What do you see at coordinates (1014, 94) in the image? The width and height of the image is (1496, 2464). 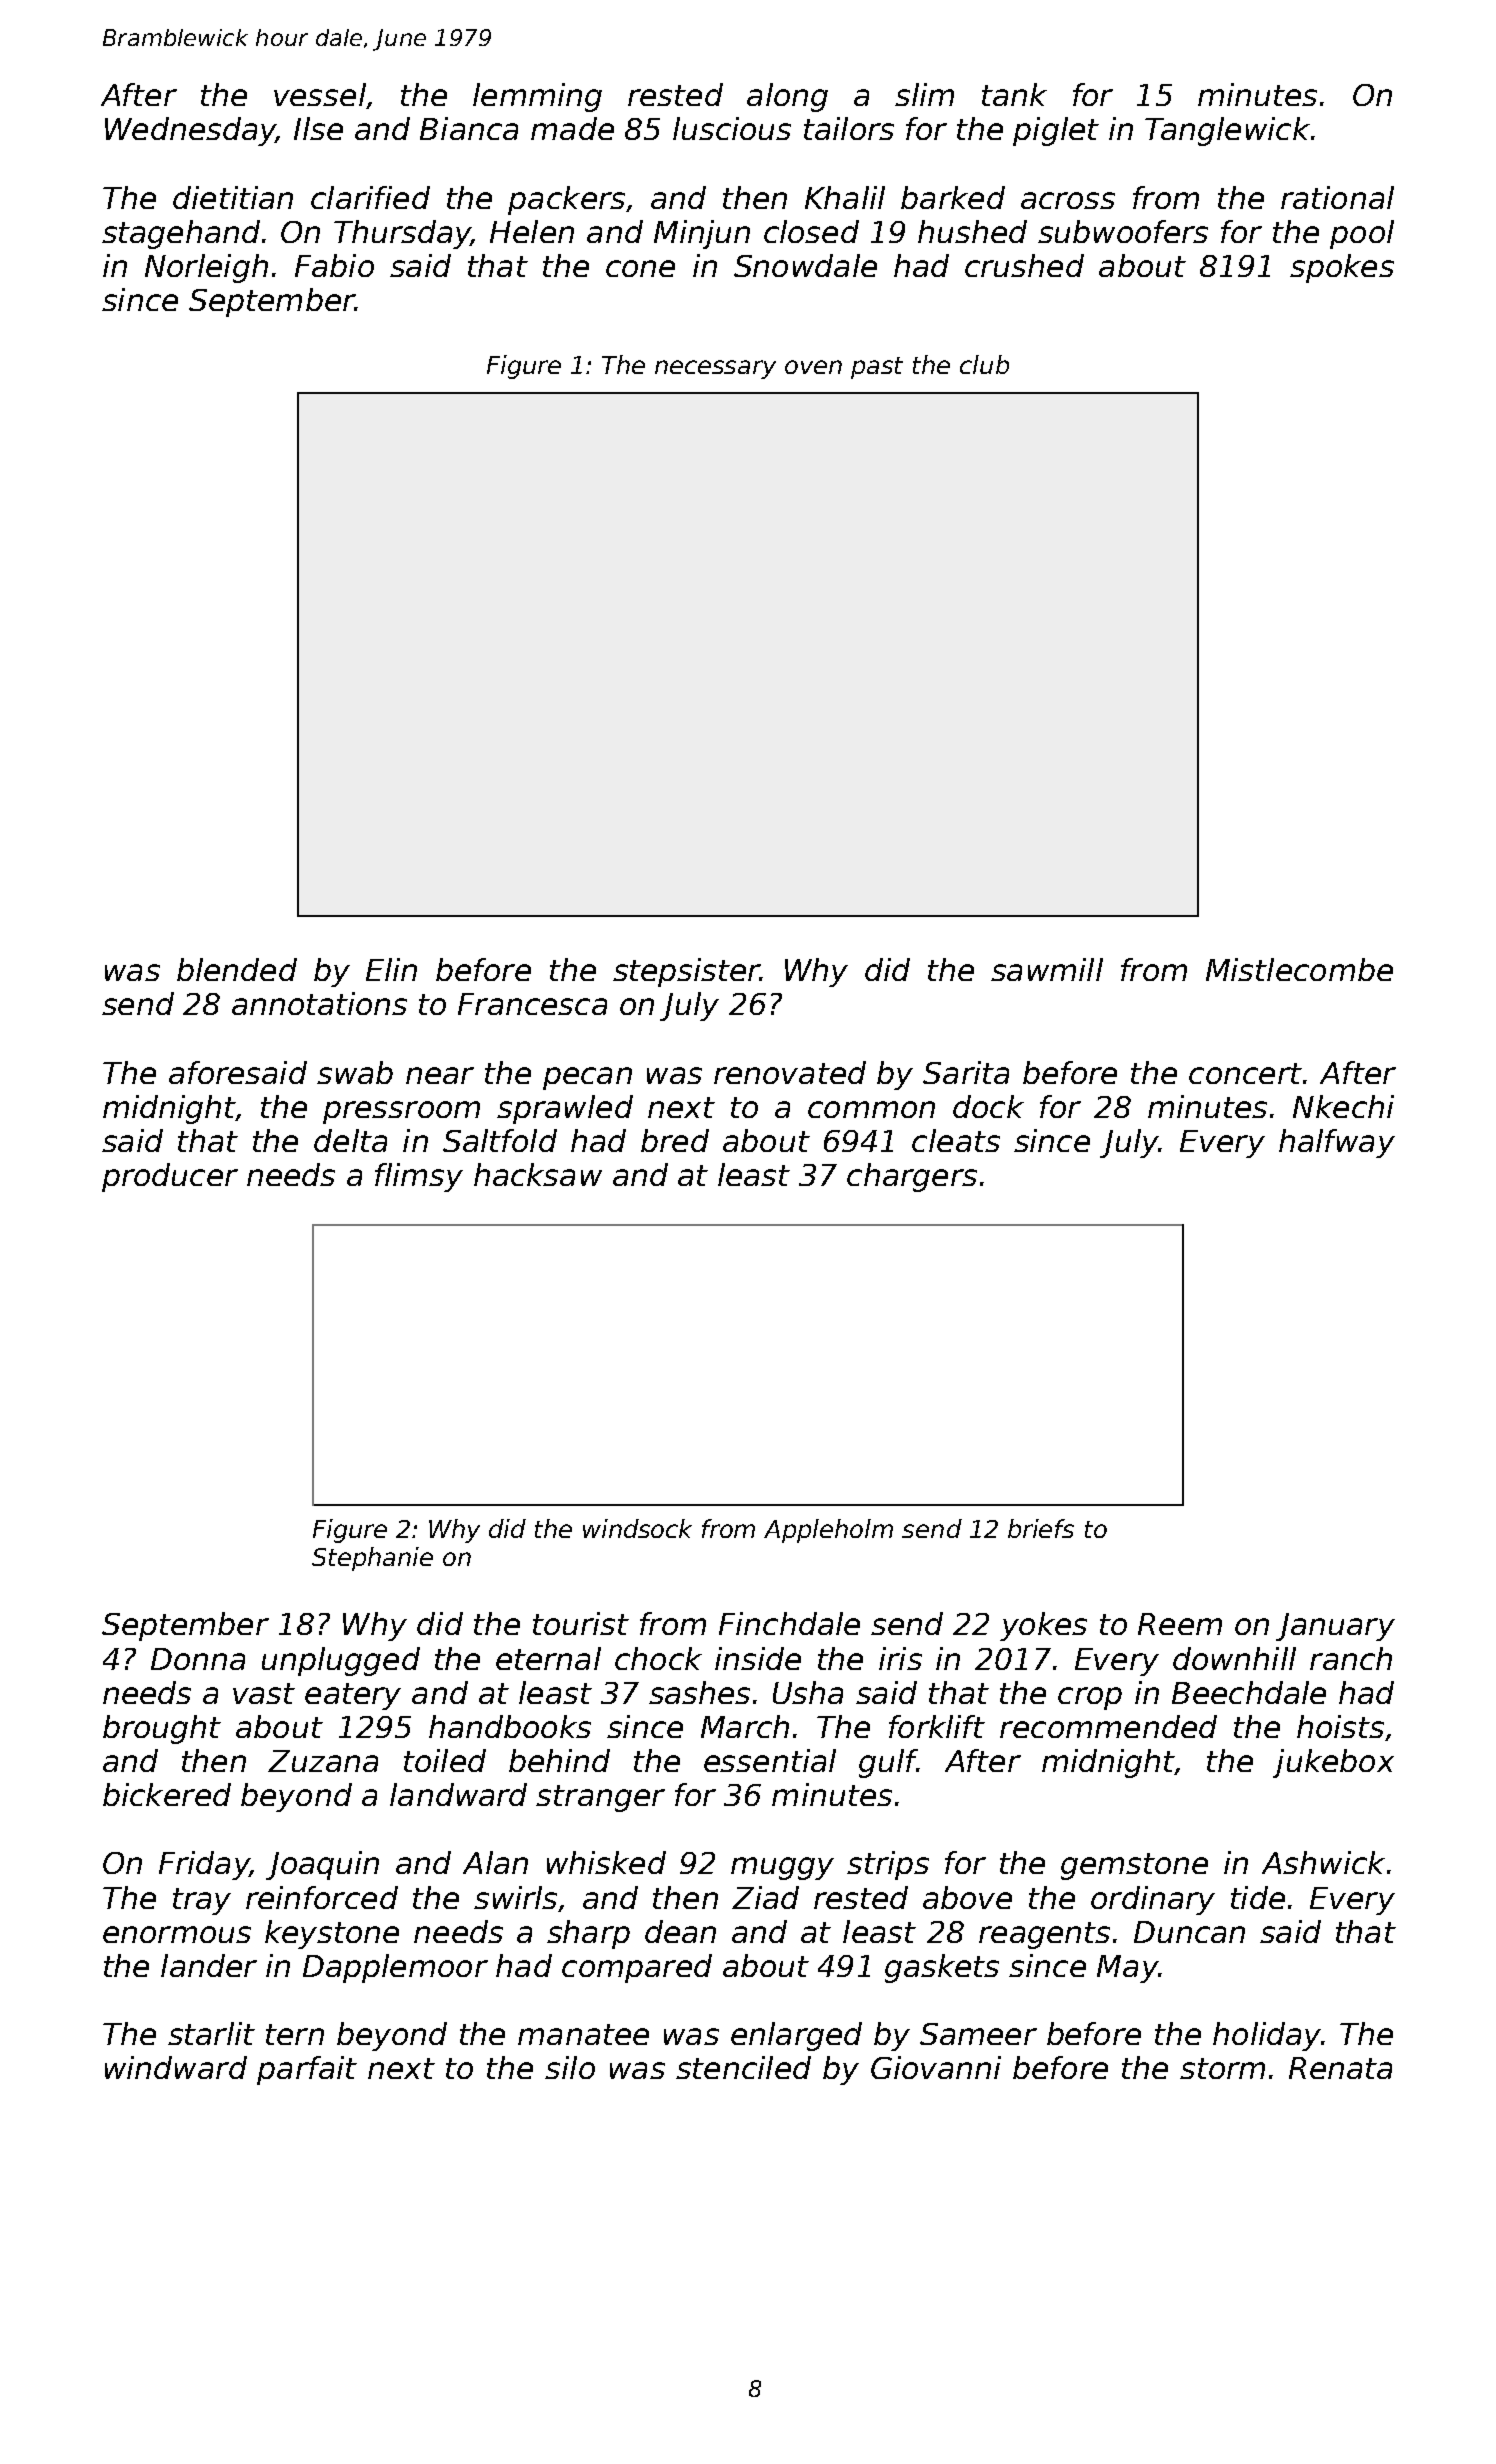 I see `tank` at bounding box center [1014, 94].
